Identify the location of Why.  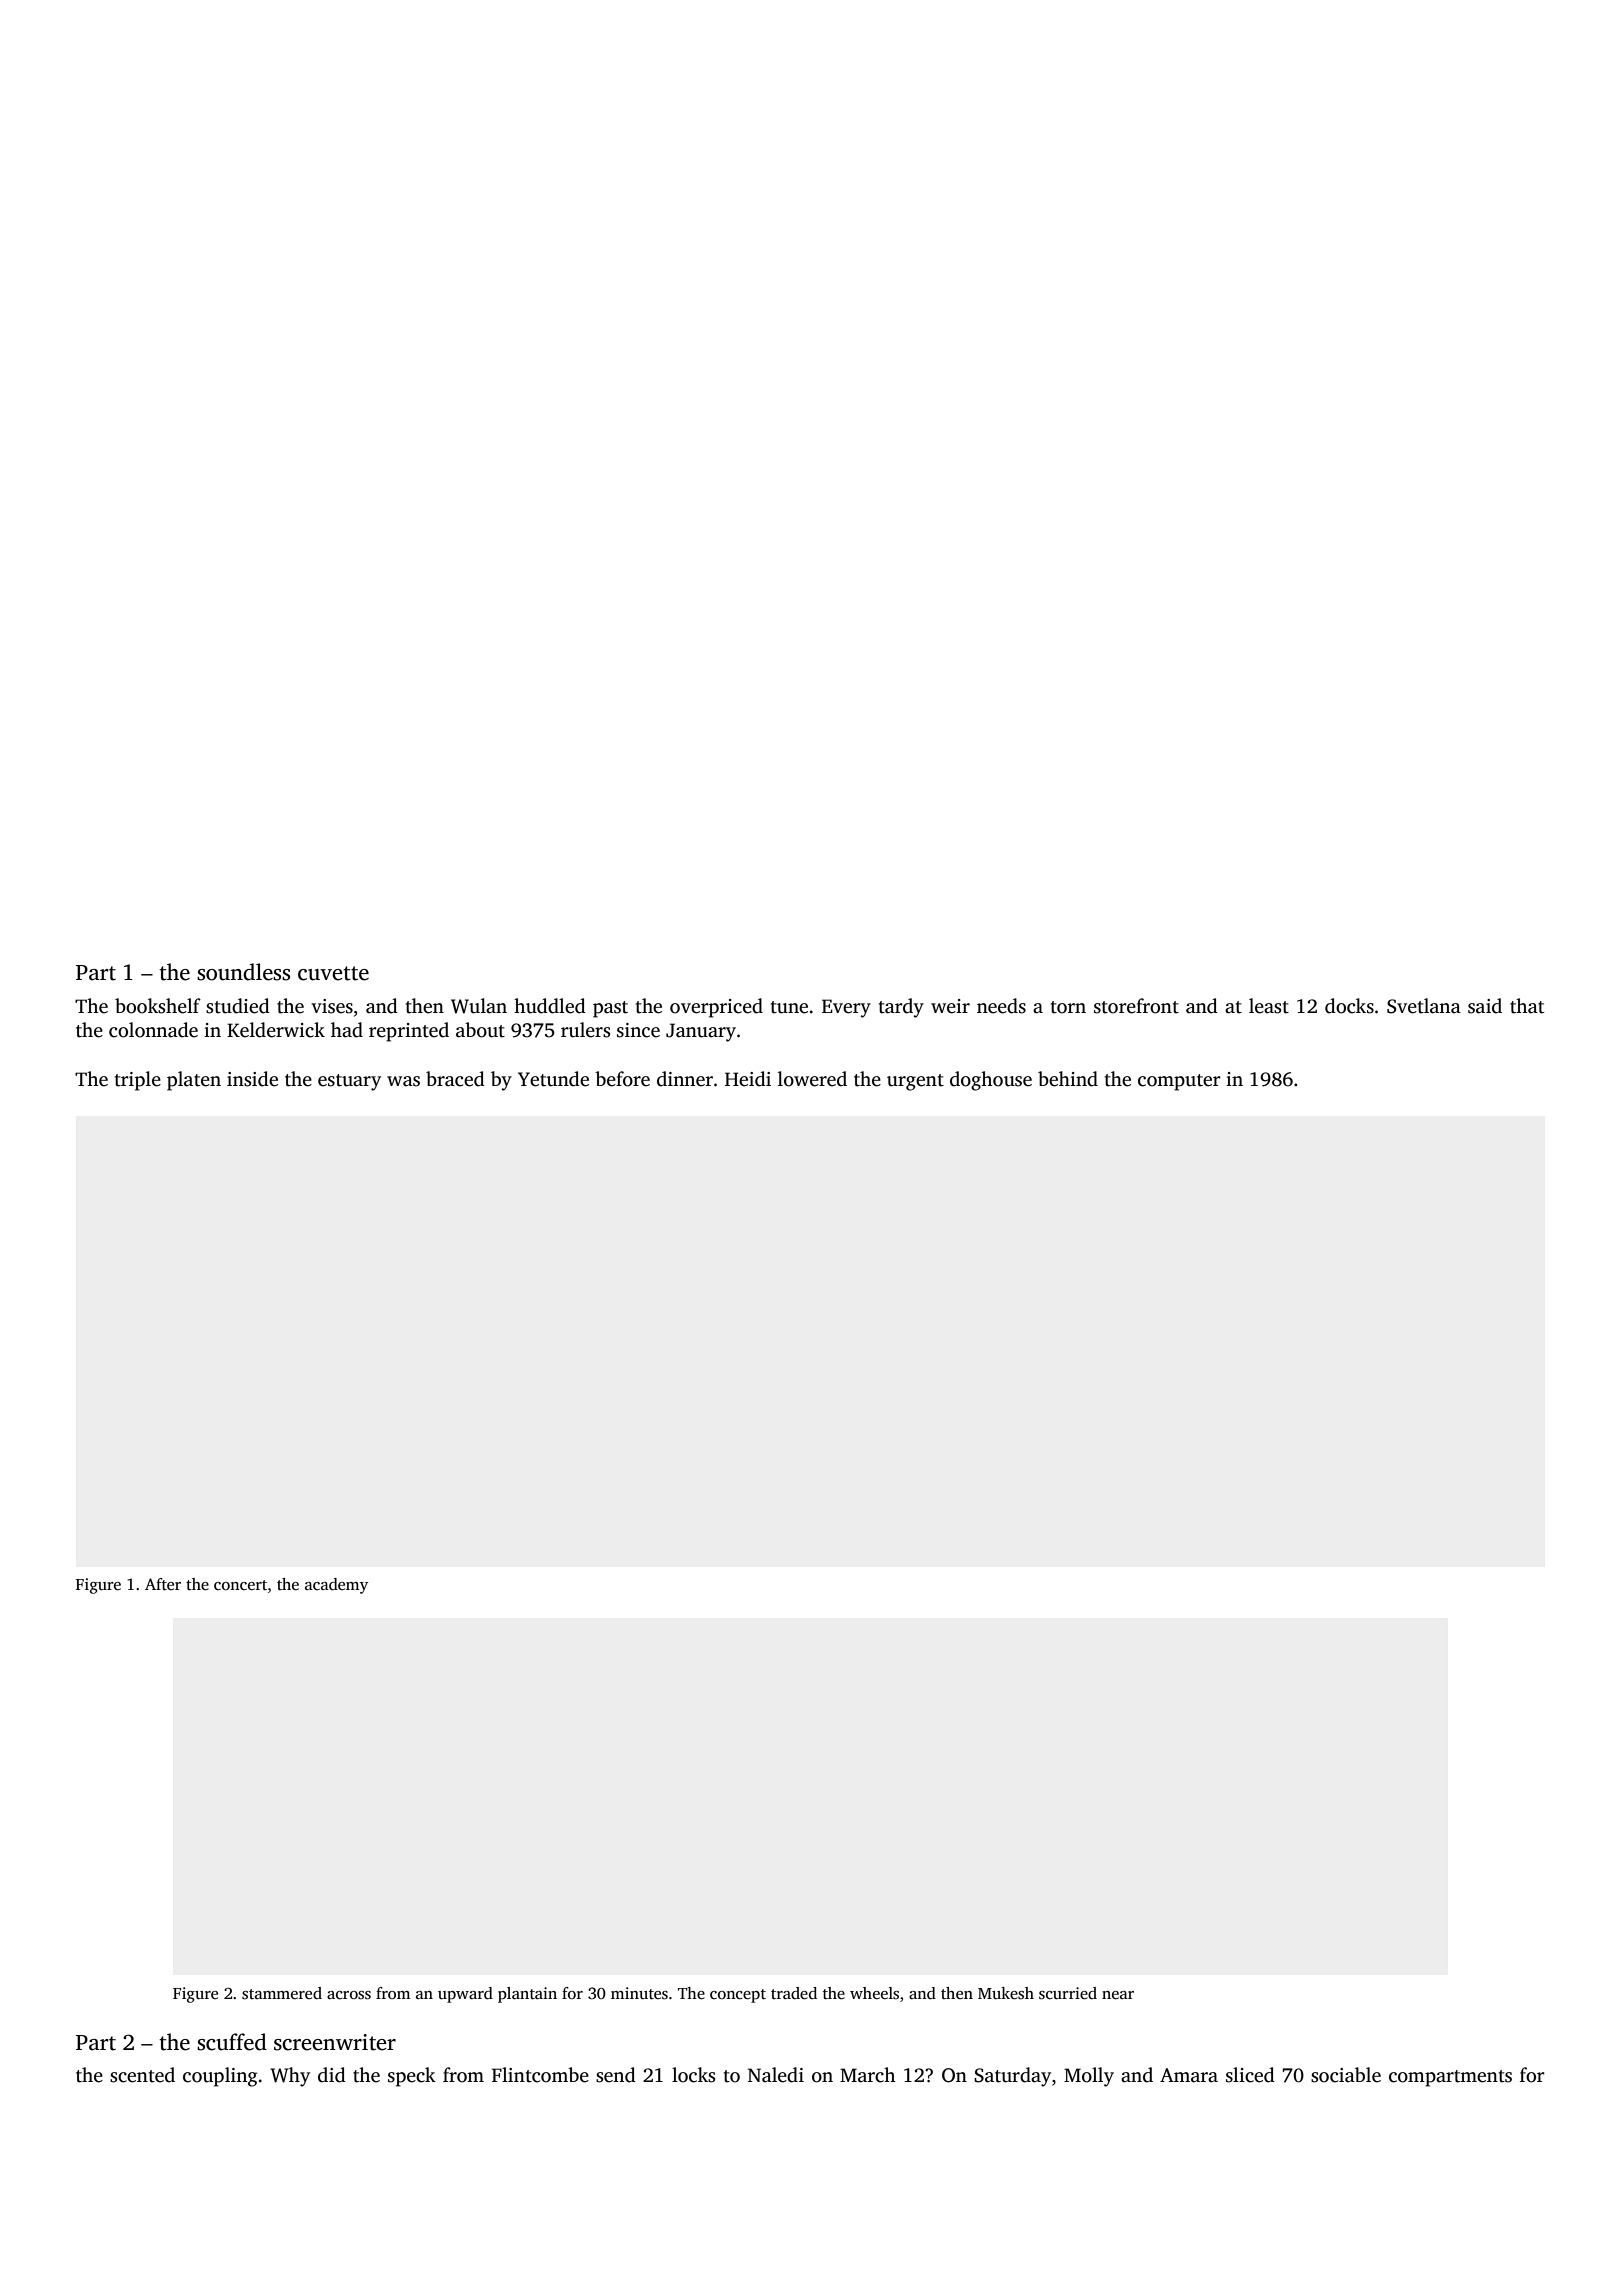
(290, 2077).
